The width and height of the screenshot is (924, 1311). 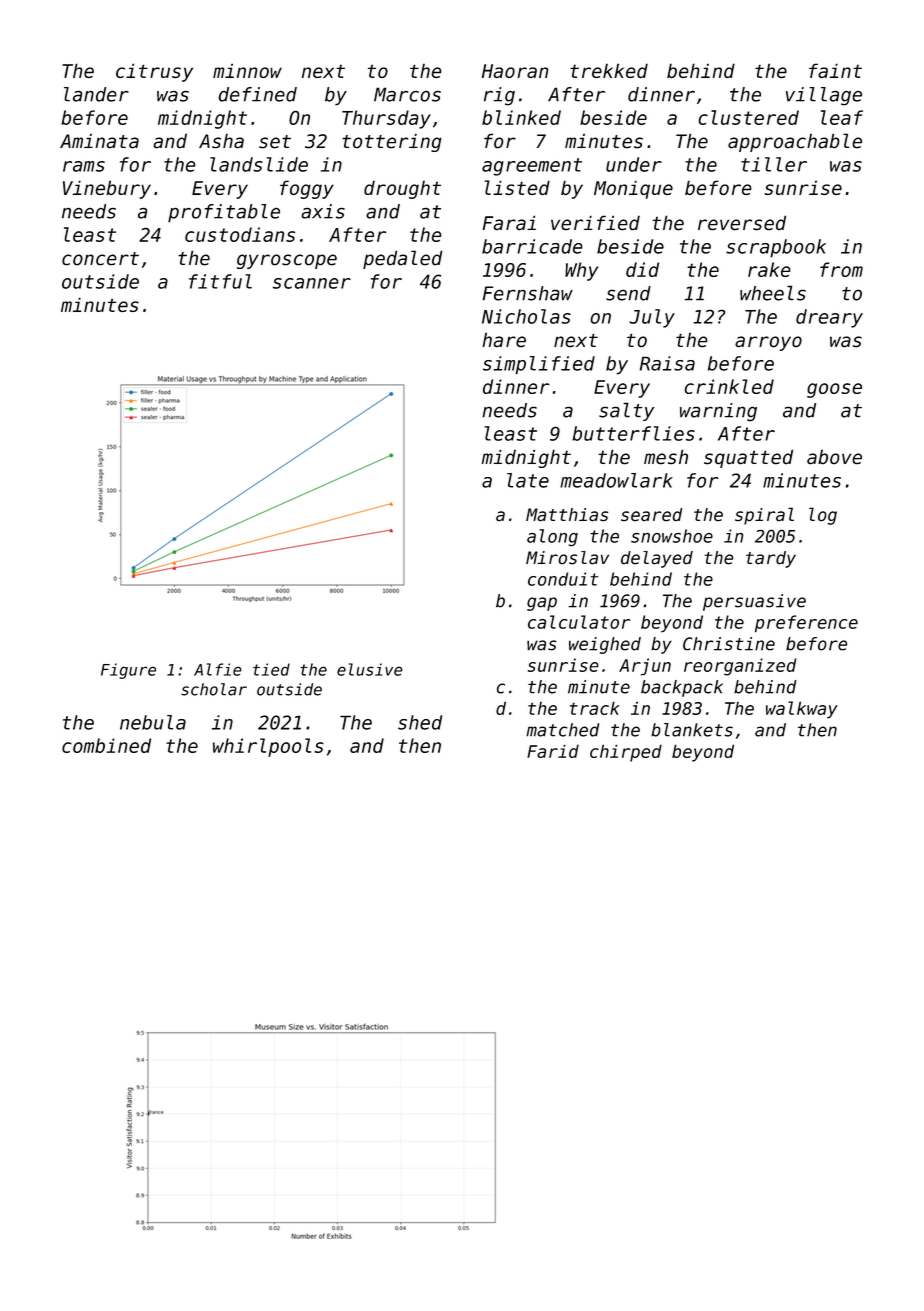 I want to click on leaf, so click(x=842, y=117).
